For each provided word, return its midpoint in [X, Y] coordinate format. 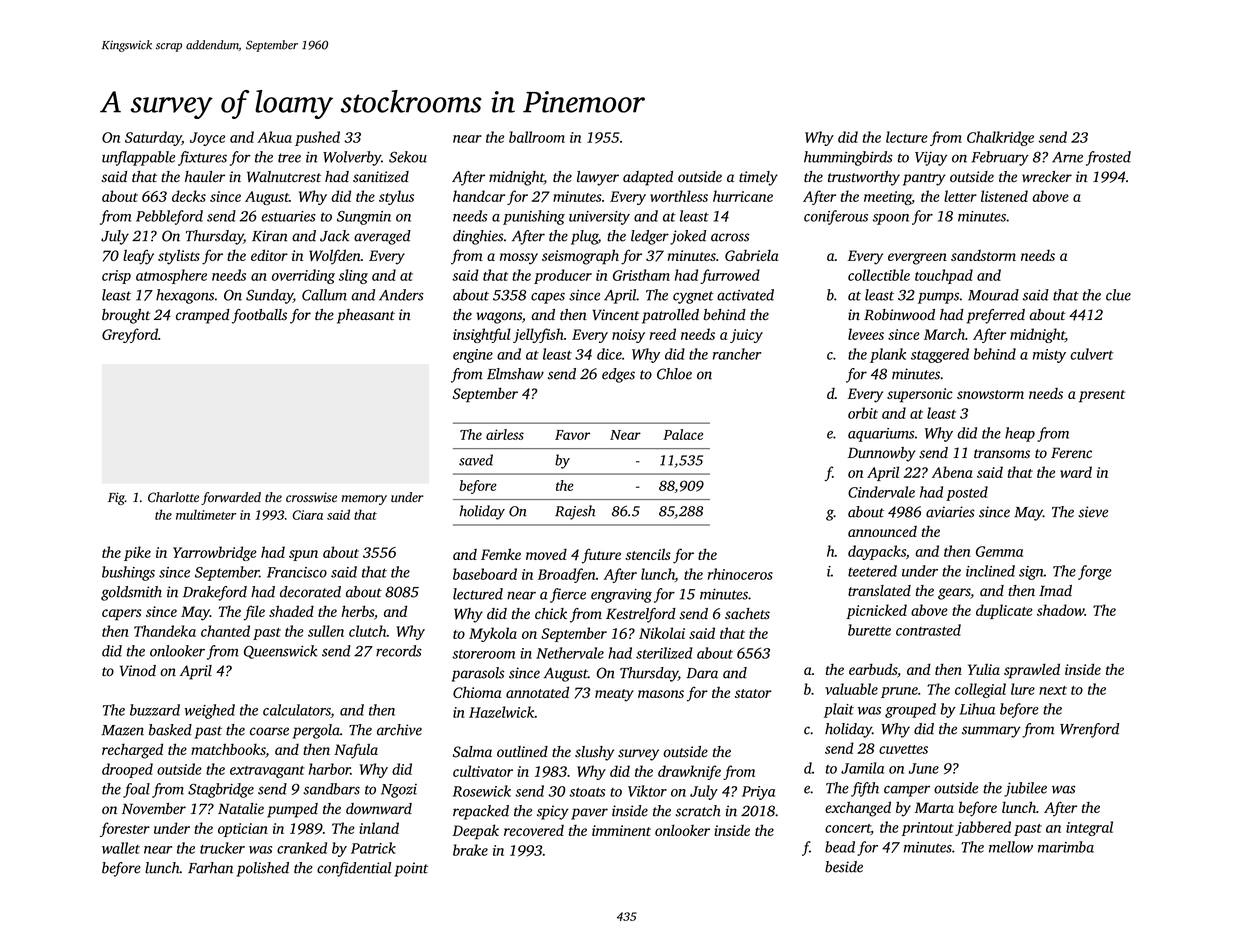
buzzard [155, 710]
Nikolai [662, 633]
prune [899, 692]
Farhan [210, 868]
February [1000, 158]
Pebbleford [169, 217]
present [1102, 396]
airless [505, 434]
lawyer [598, 178]
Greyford [130, 335]
